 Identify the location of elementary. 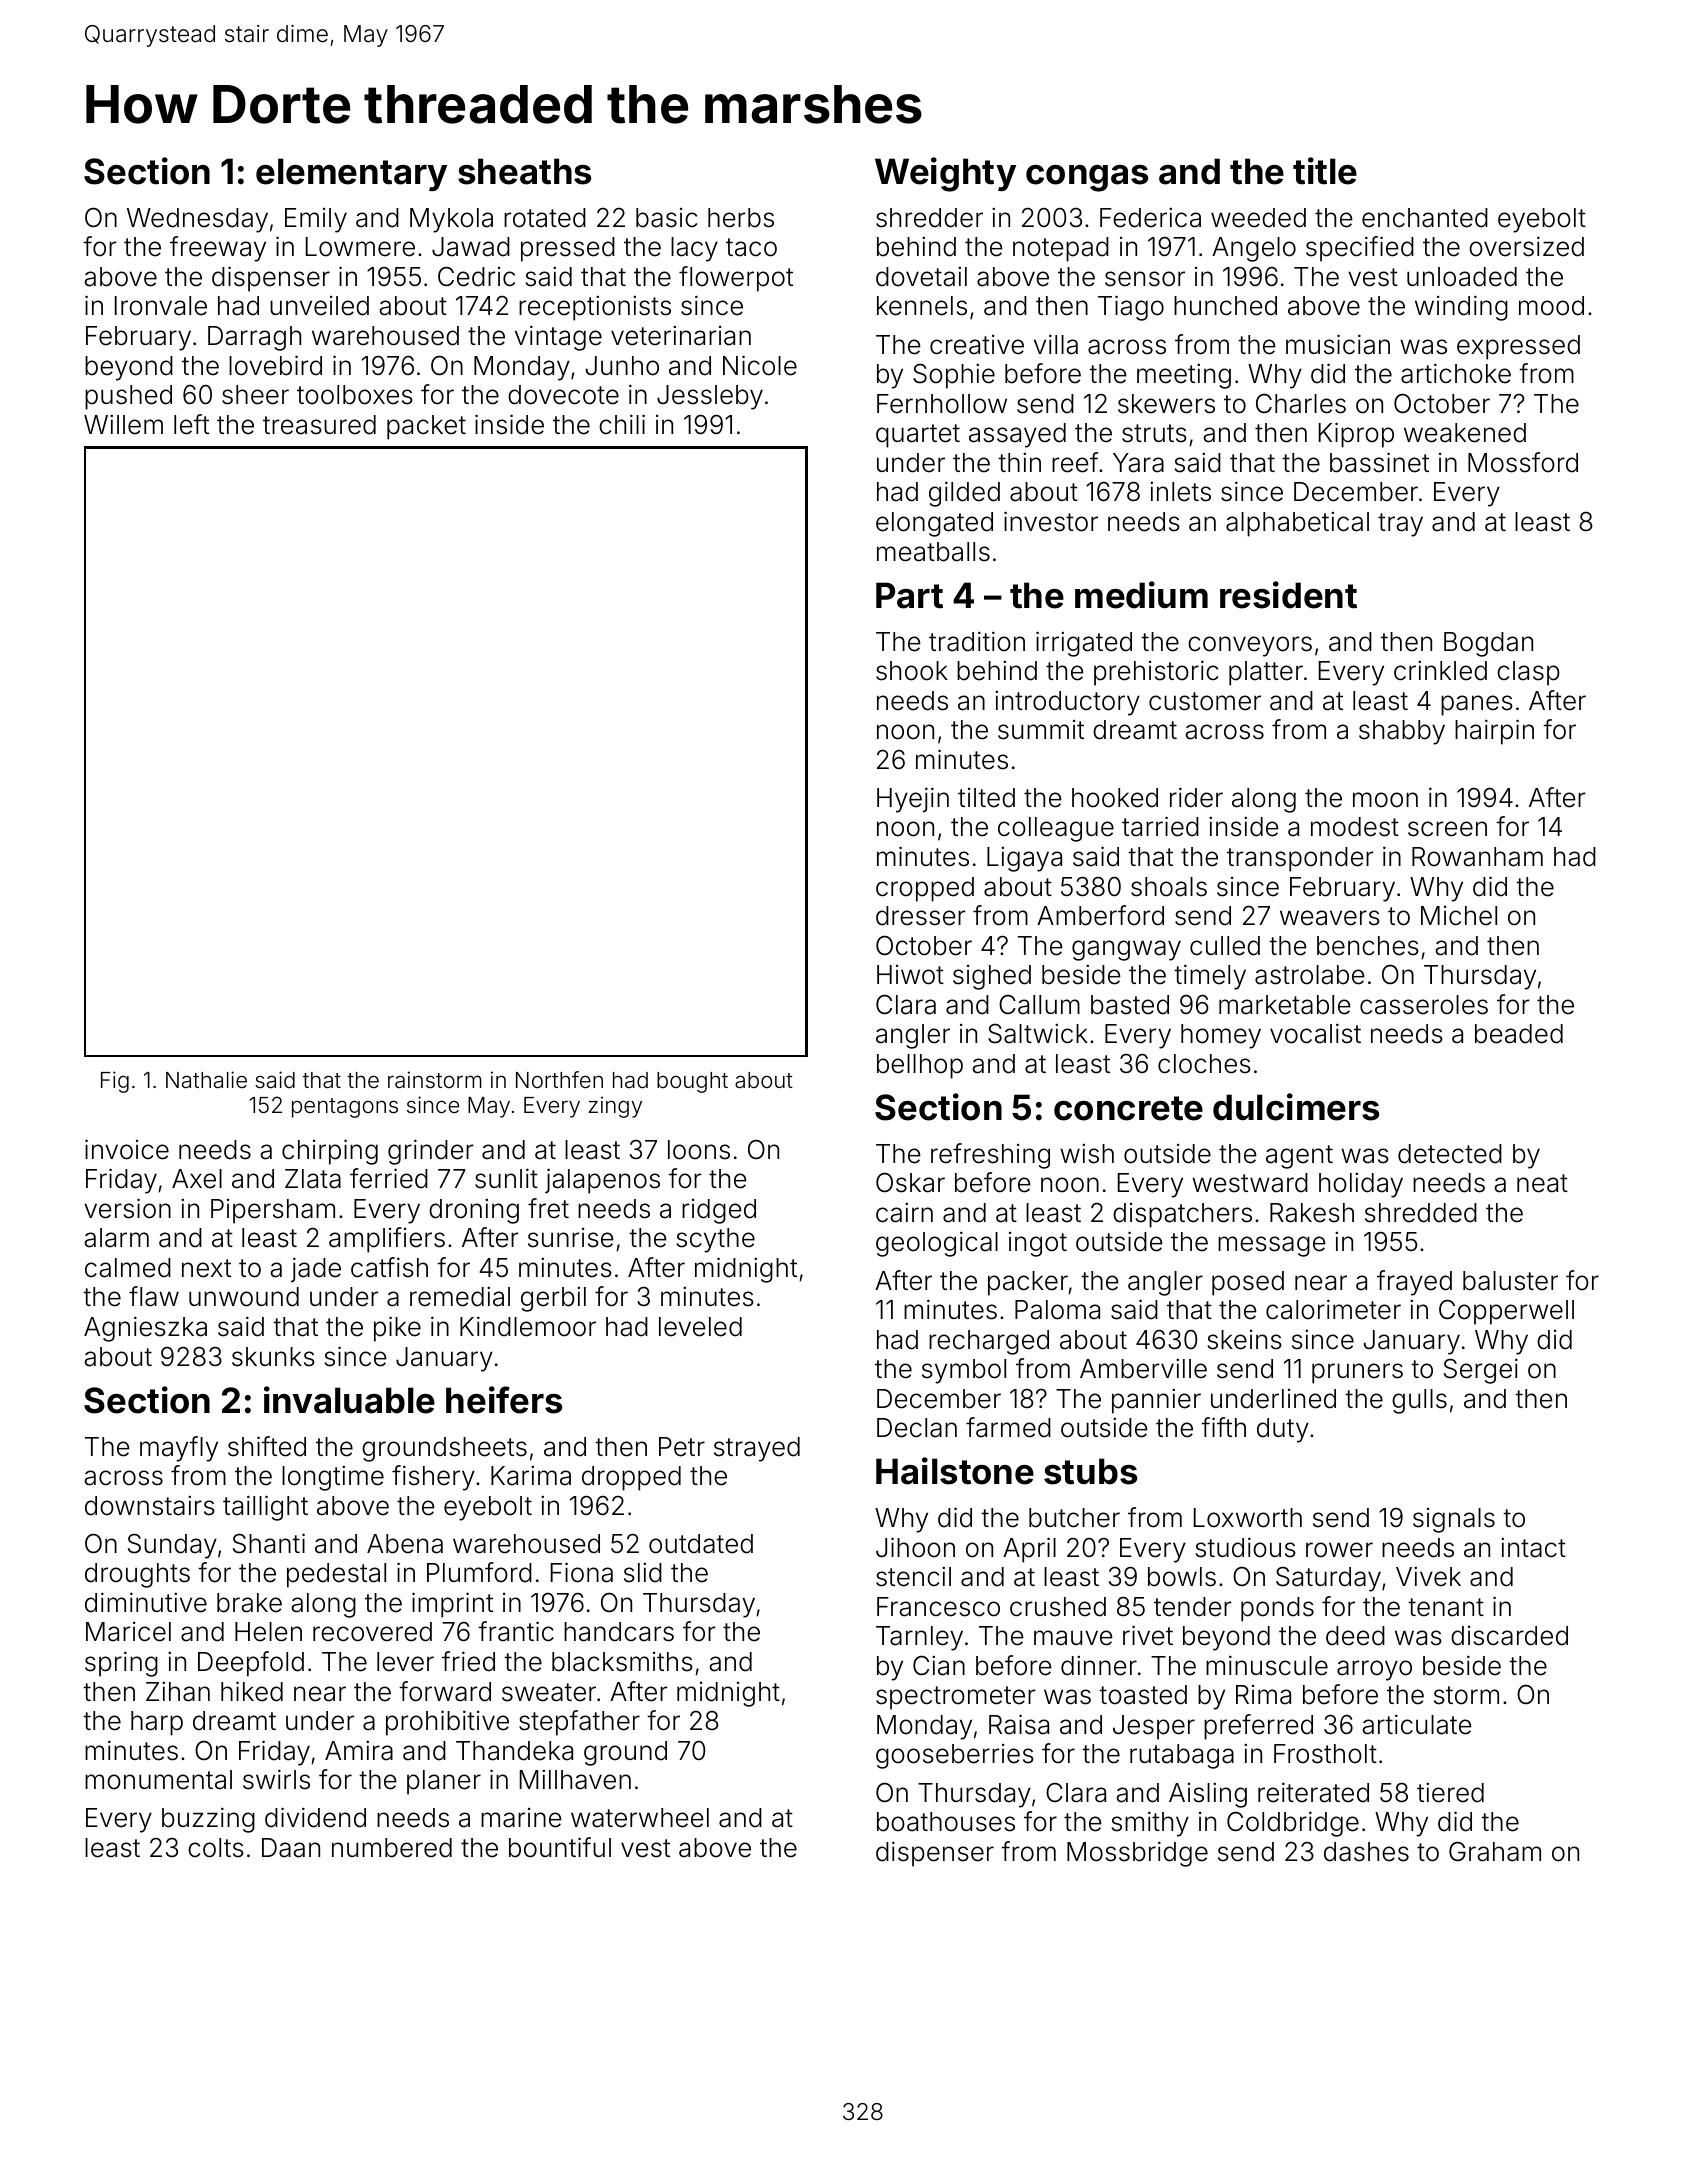
(351, 174).
